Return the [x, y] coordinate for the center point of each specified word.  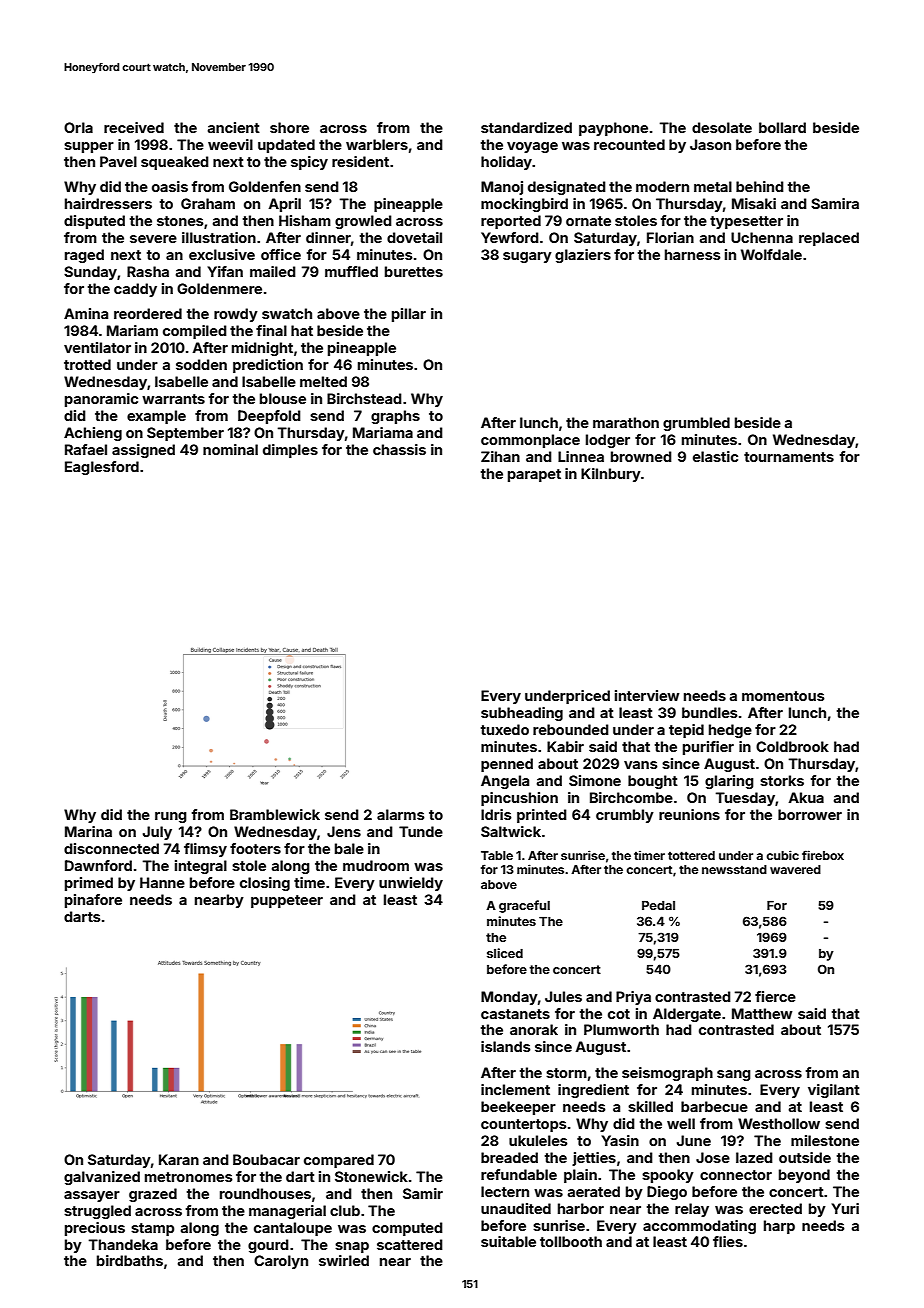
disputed [94, 222]
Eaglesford [102, 468]
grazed [153, 1195]
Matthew [762, 1013]
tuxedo [505, 729]
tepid [686, 731]
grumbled [696, 424]
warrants [173, 399]
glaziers [583, 256]
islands [506, 1046]
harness [693, 254]
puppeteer [287, 901]
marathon [626, 422]
